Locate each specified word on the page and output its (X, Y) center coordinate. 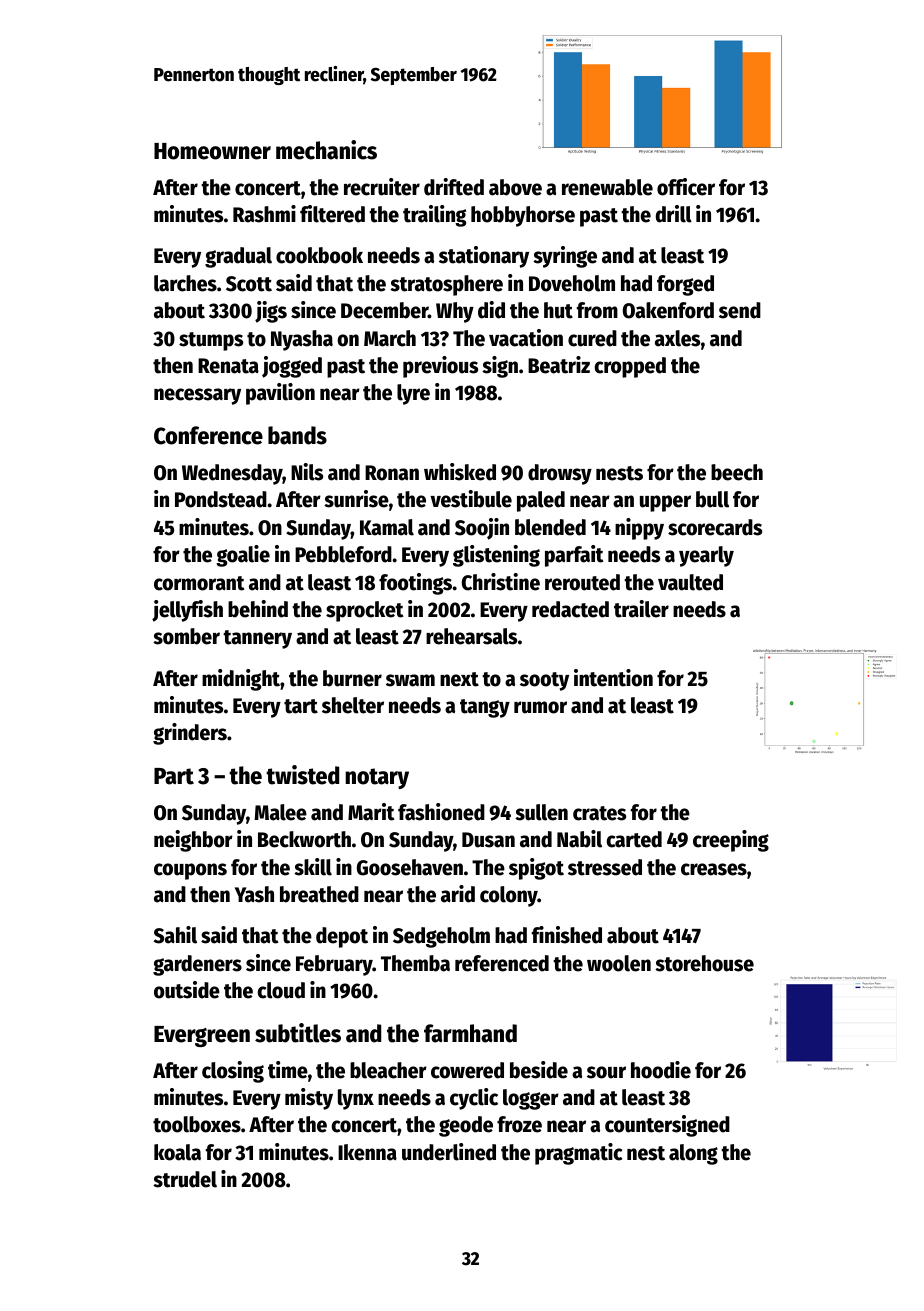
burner (352, 678)
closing (233, 1072)
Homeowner (212, 151)
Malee (280, 812)
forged (685, 285)
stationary (484, 257)
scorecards (715, 527)
